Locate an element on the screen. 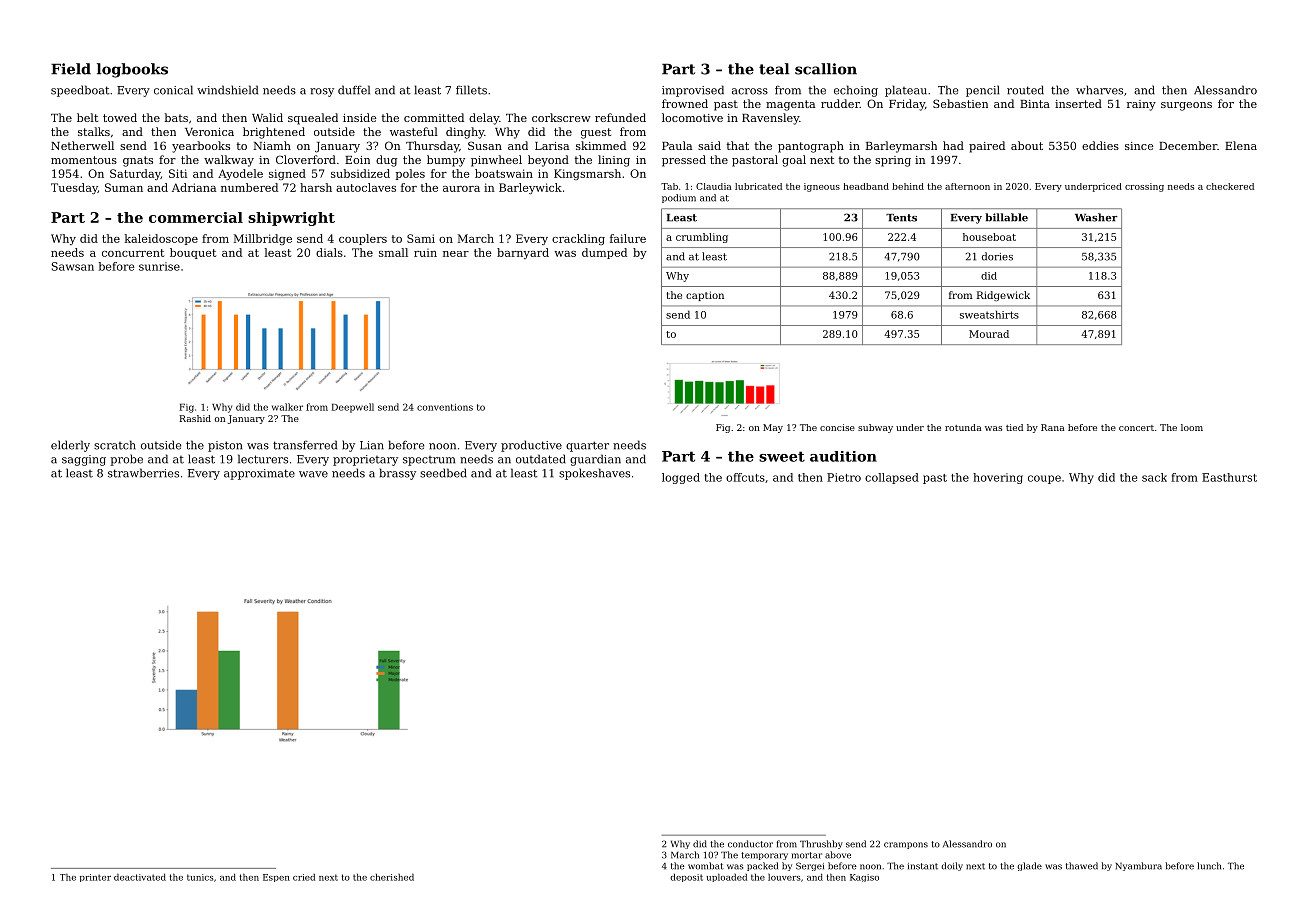 The height and width of the screenshot is (924, 1308). goal is located at coordinates (794, 161).
